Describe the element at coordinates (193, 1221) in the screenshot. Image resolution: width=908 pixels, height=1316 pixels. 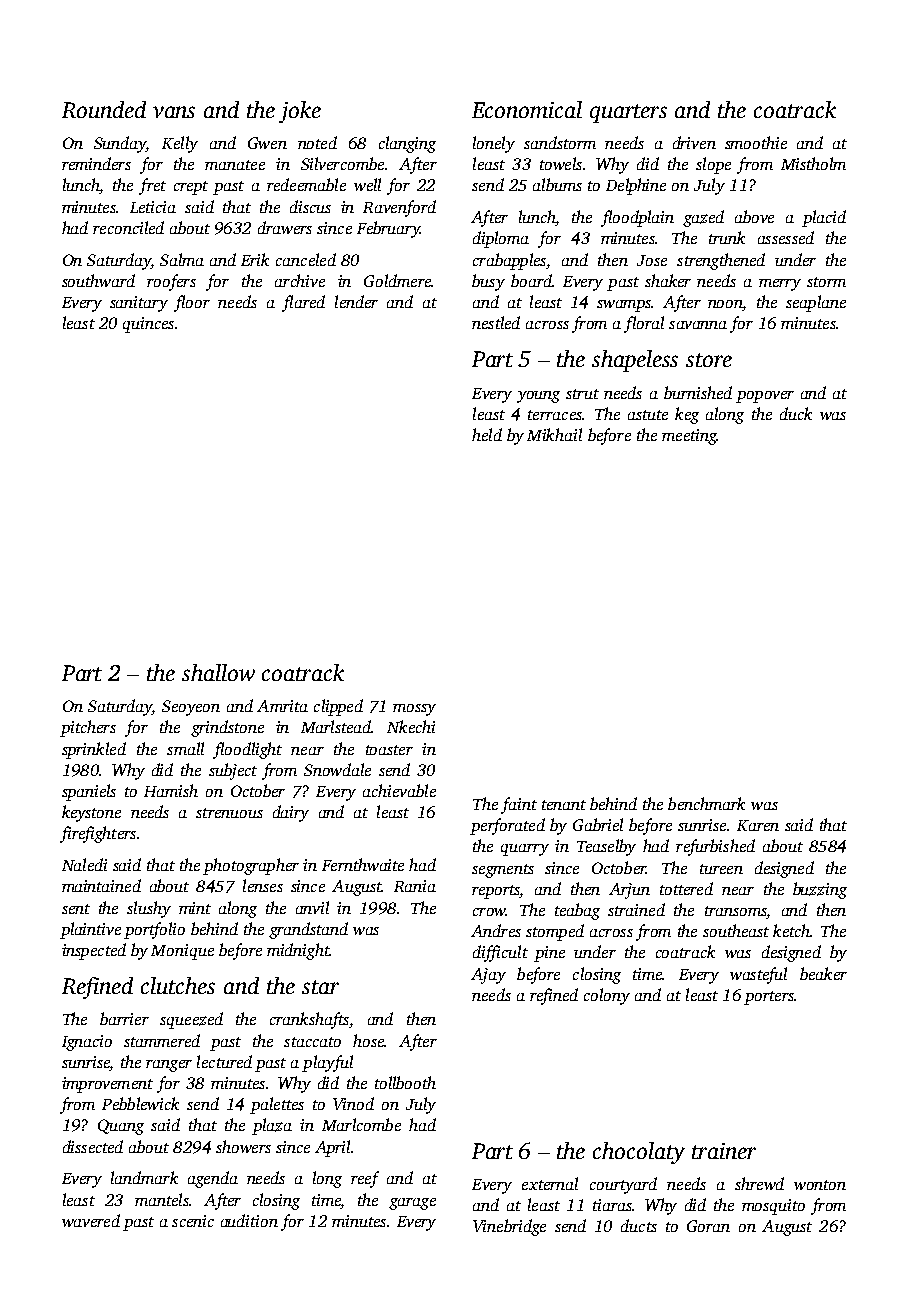
I see `scenic` at that location.
